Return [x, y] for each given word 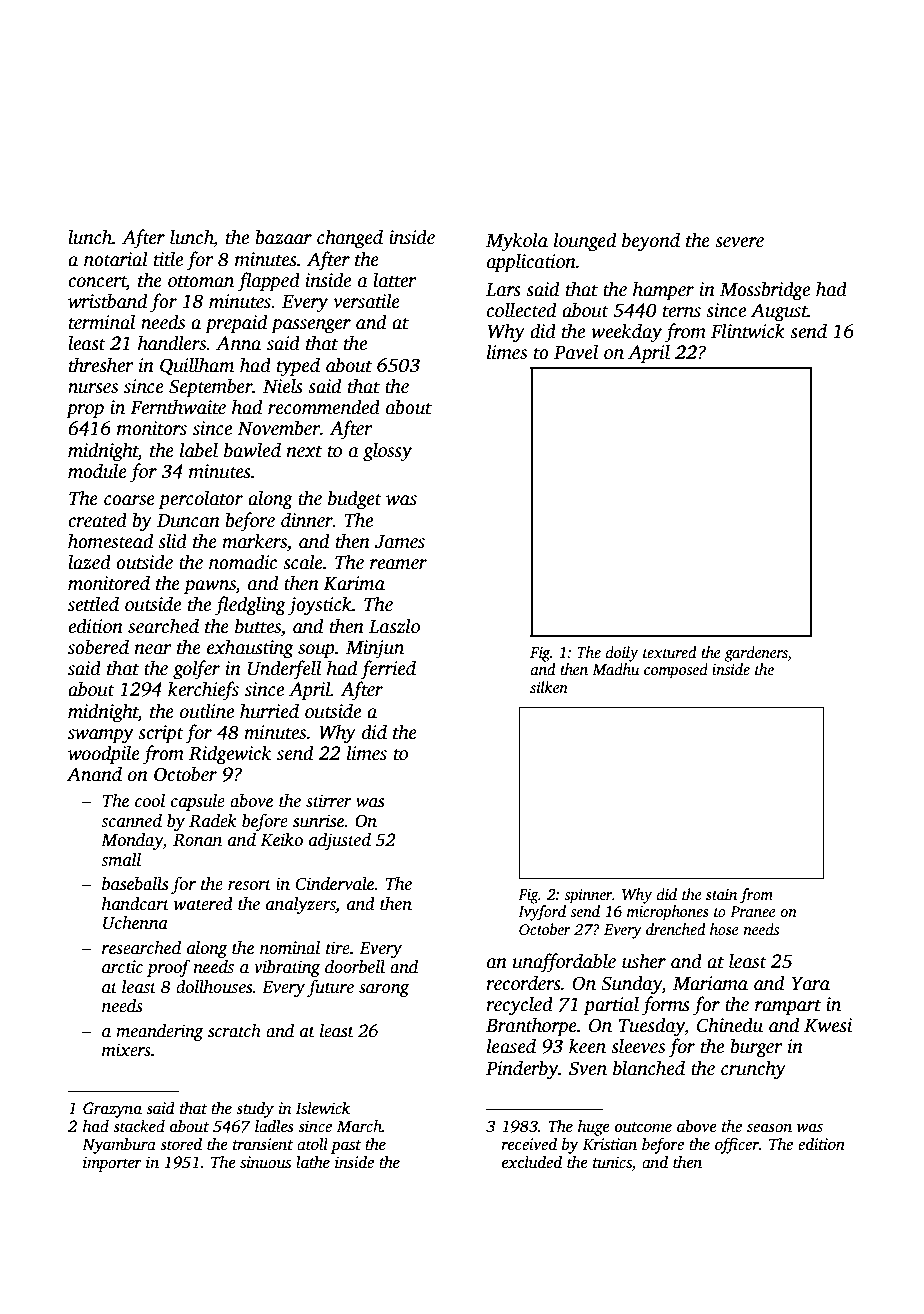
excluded [532, 1162]
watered [203, 903]
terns [682, 311]
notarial [116, 259]
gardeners [756, 654]
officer [737, 1145]
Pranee [753, 911]
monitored [109, 583]
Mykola [517, 242]
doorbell [355, 966]
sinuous [265, 1162]
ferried [388, 670]
